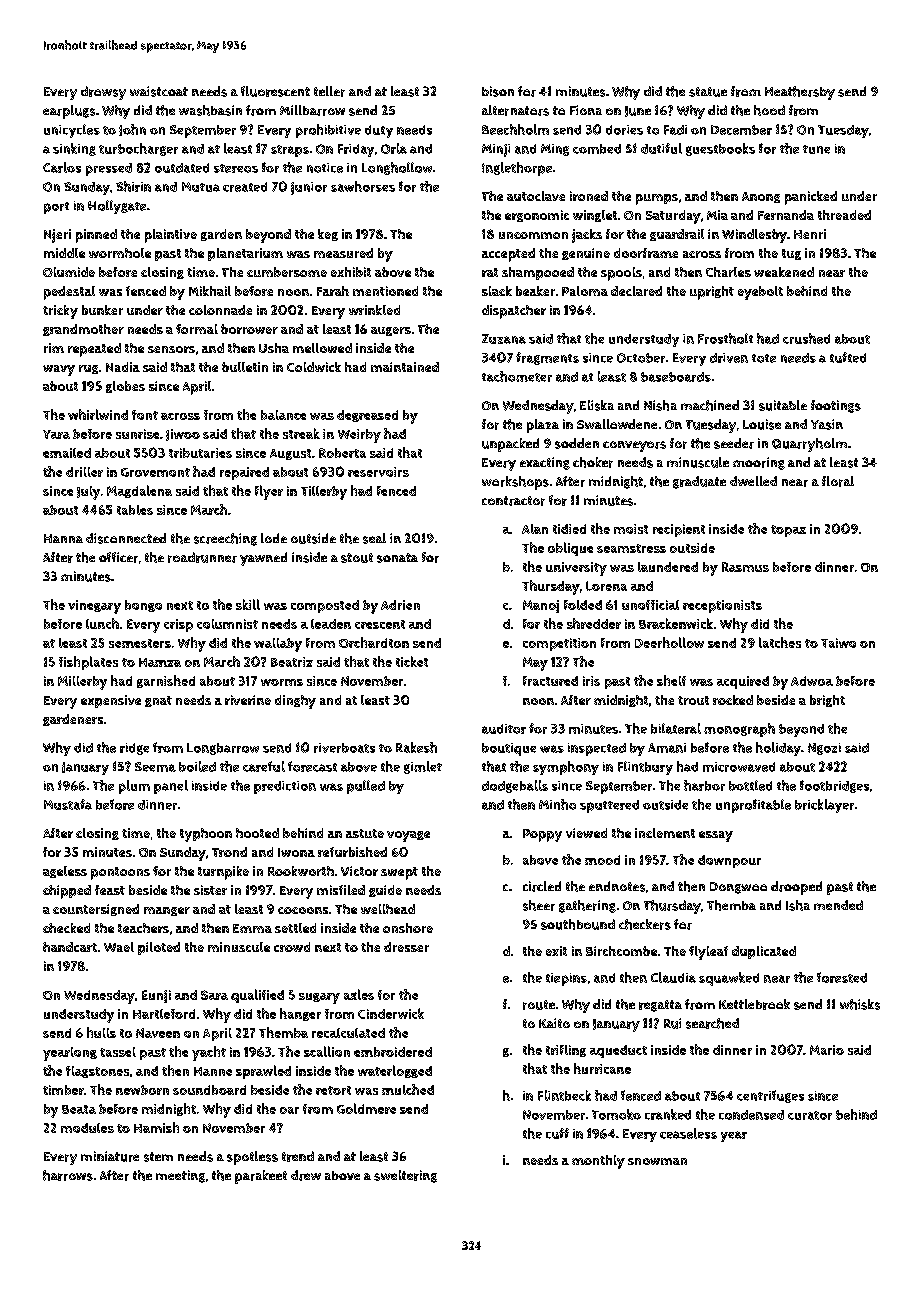 This screenshot has height=1308, width=924. What do you see at coordinates (109, 169) in the screenshot?
I see `pressed` at bounding box center [109, 169].
